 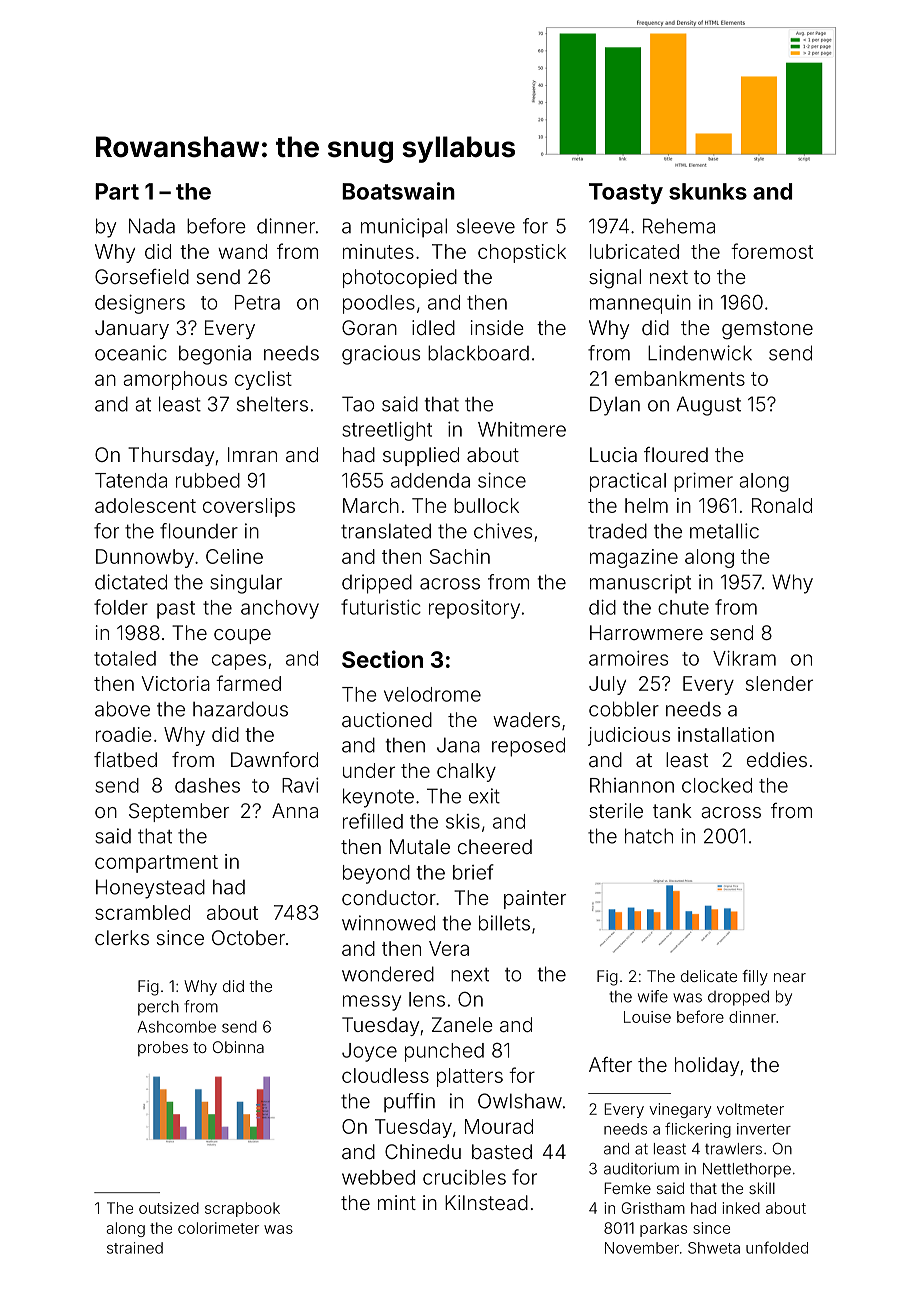 What do you see at coordinates (522, 429) in the image?
I see `Whitmere` at bounding box center [522, 429].
